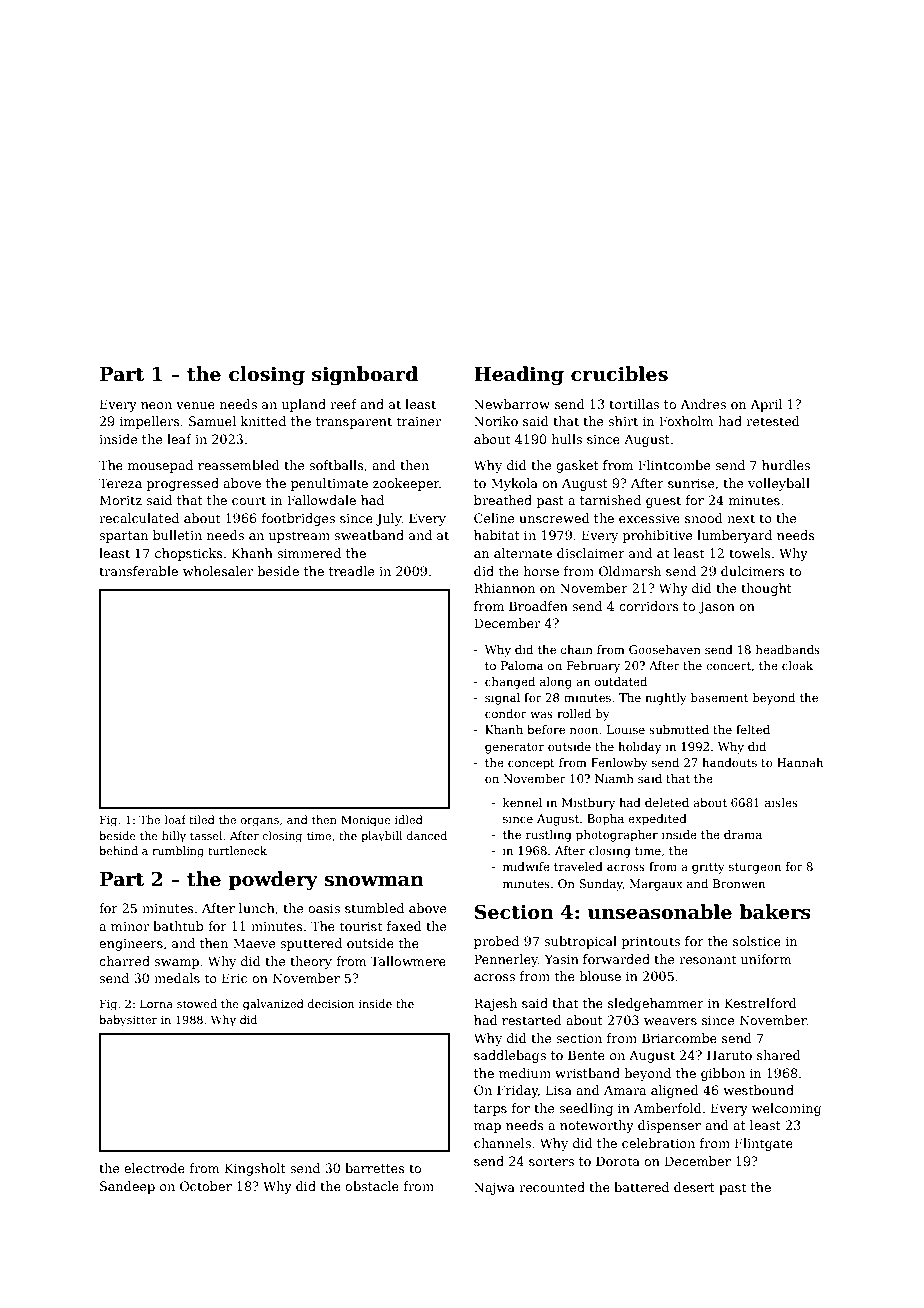  I want to click on transferable, so click(138, 571).
